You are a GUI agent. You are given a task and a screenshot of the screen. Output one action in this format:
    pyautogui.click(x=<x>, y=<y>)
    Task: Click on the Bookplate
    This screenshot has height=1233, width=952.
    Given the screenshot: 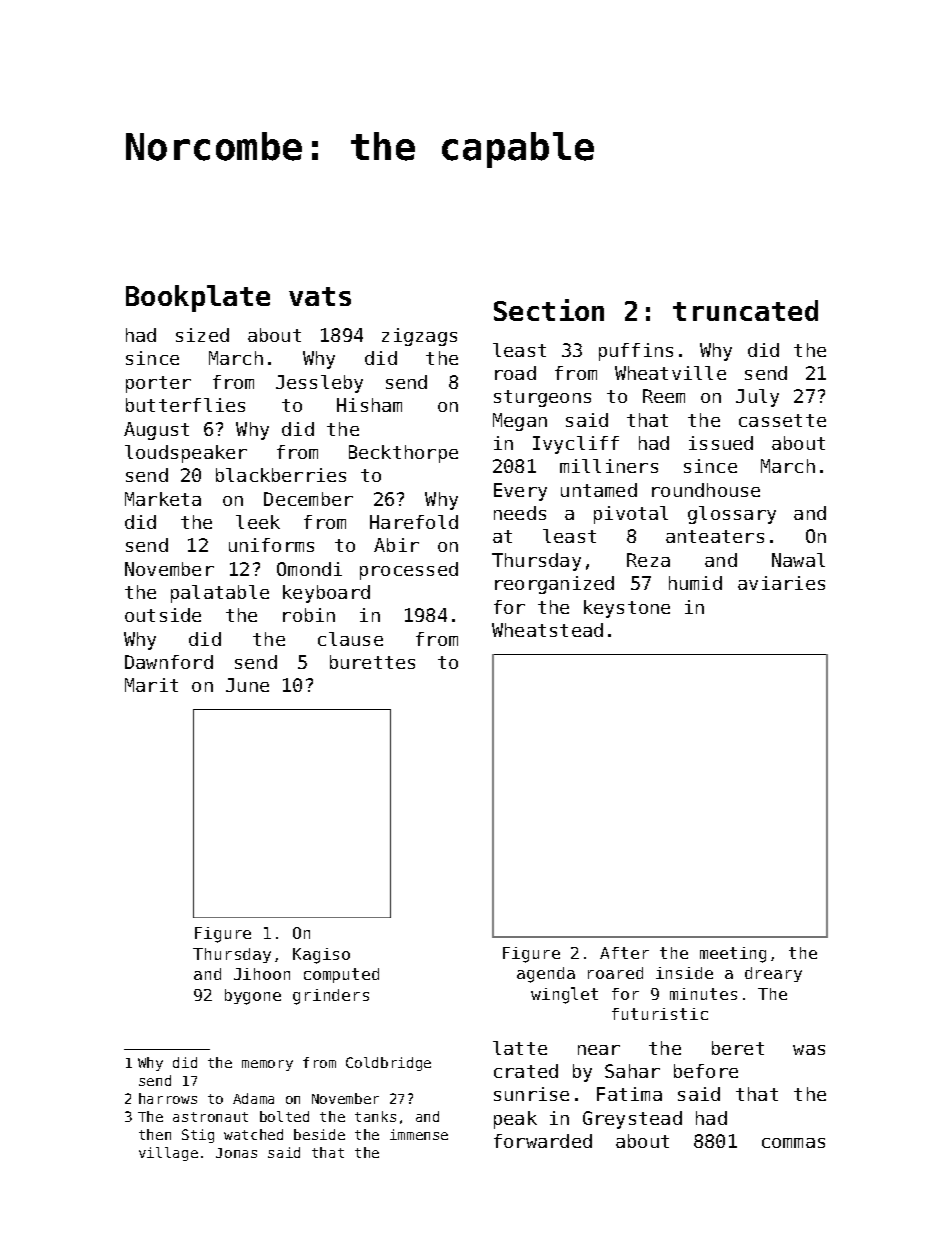 What is the action you would take?
    pyautogui.click(x=198, y=298)
